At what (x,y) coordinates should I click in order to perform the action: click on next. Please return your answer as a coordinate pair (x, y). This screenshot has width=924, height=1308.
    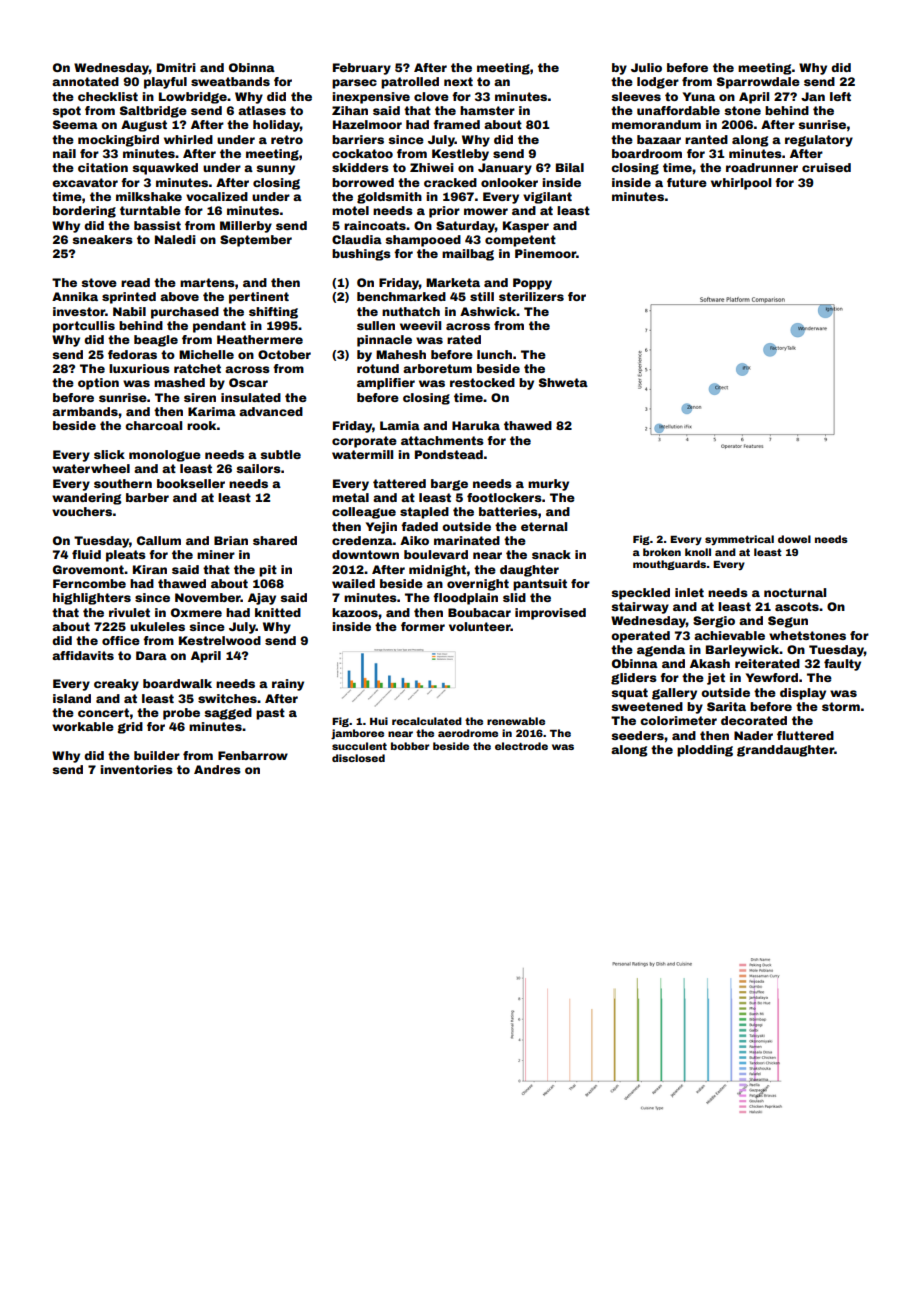
    Looking at the image, I should click on (458, 81).
